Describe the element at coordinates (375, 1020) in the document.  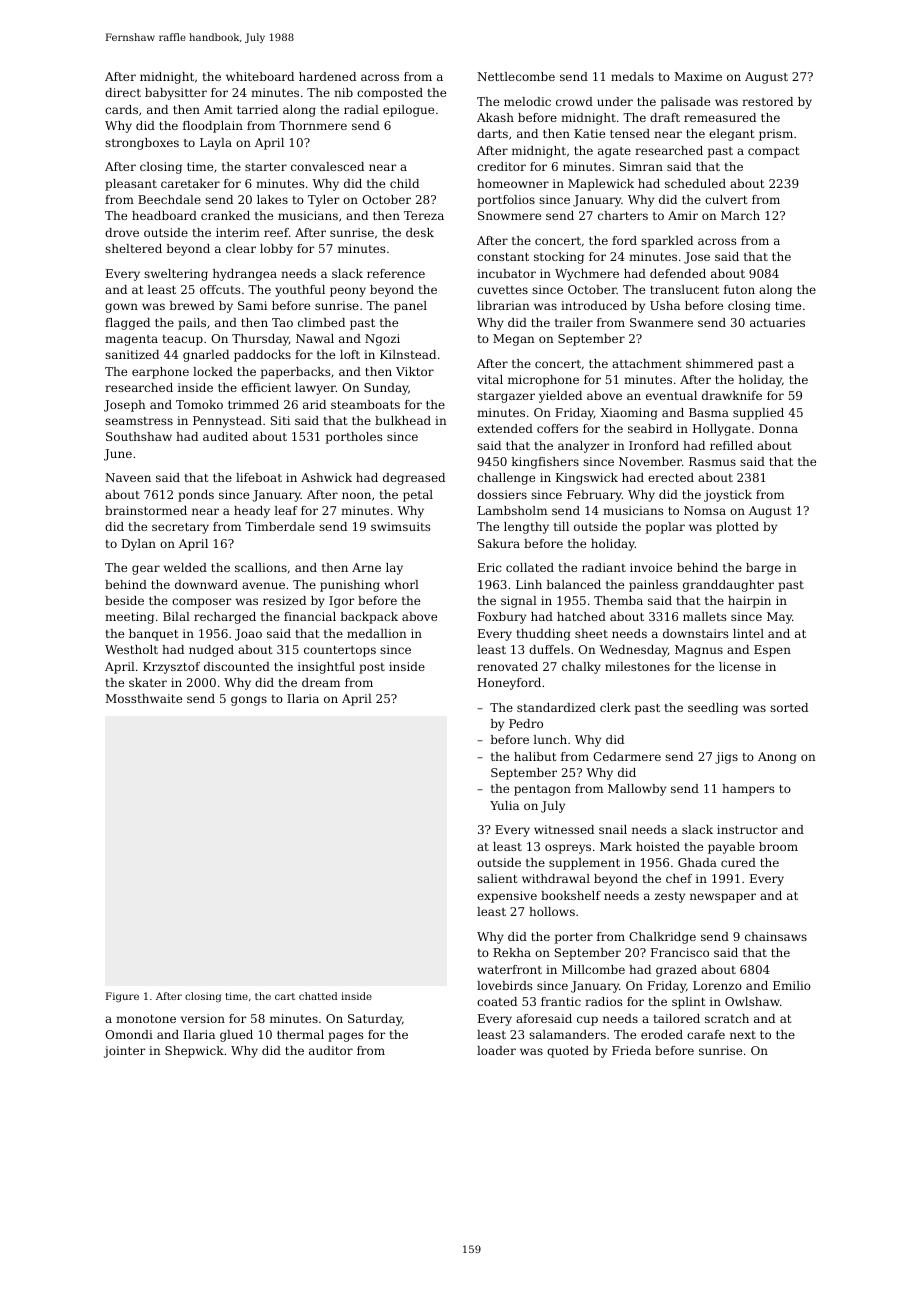
I see `Saturday` at that location.
